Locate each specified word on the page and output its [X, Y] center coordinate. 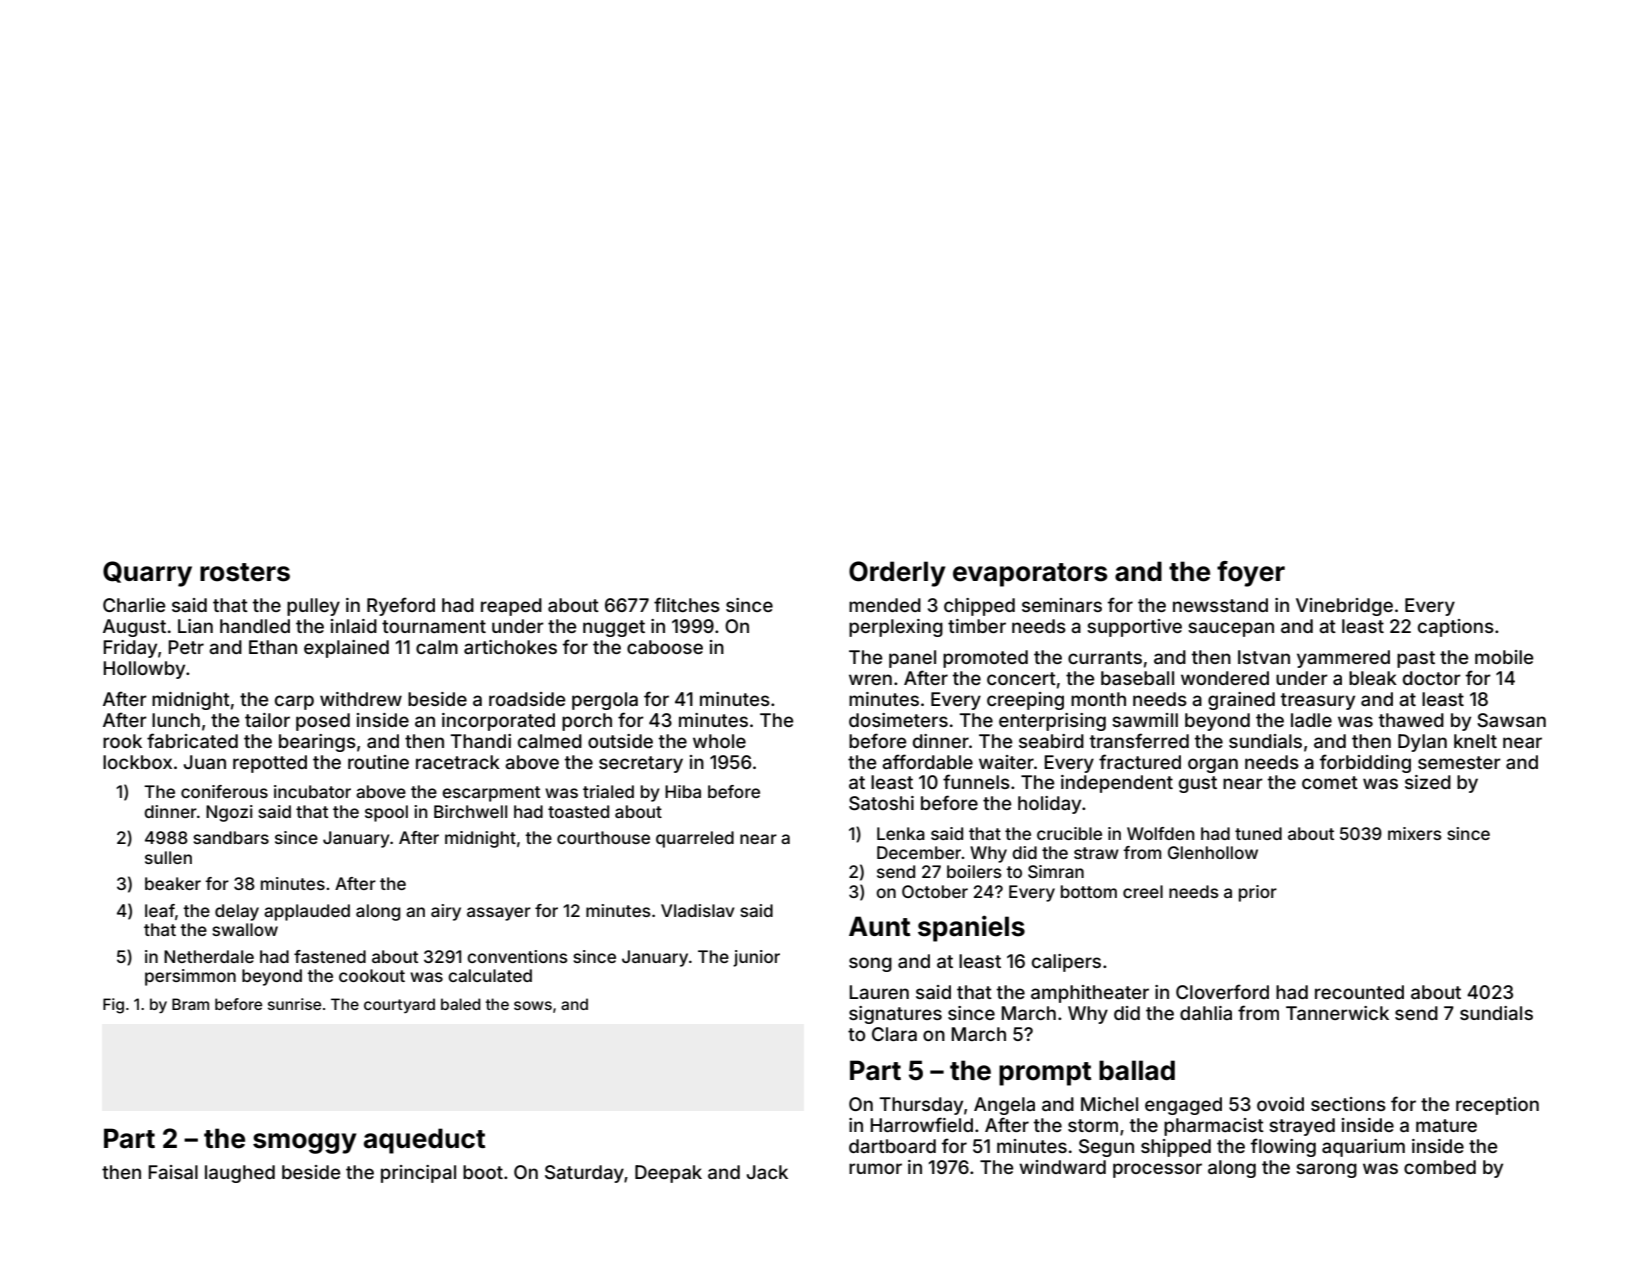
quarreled [695, 839]
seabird [1051, 741]
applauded [307, 912]
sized [1428, 782]
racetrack [458, 762]
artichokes [510, 647]
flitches [687, 604]
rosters [245, 572]
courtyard [399, 1005]
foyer [1251, 574]
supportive [1134, 628]
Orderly [897, 574]
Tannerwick [1337, 1013]
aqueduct [424, 1141]
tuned [1258, 833]
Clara [894, 1034]
